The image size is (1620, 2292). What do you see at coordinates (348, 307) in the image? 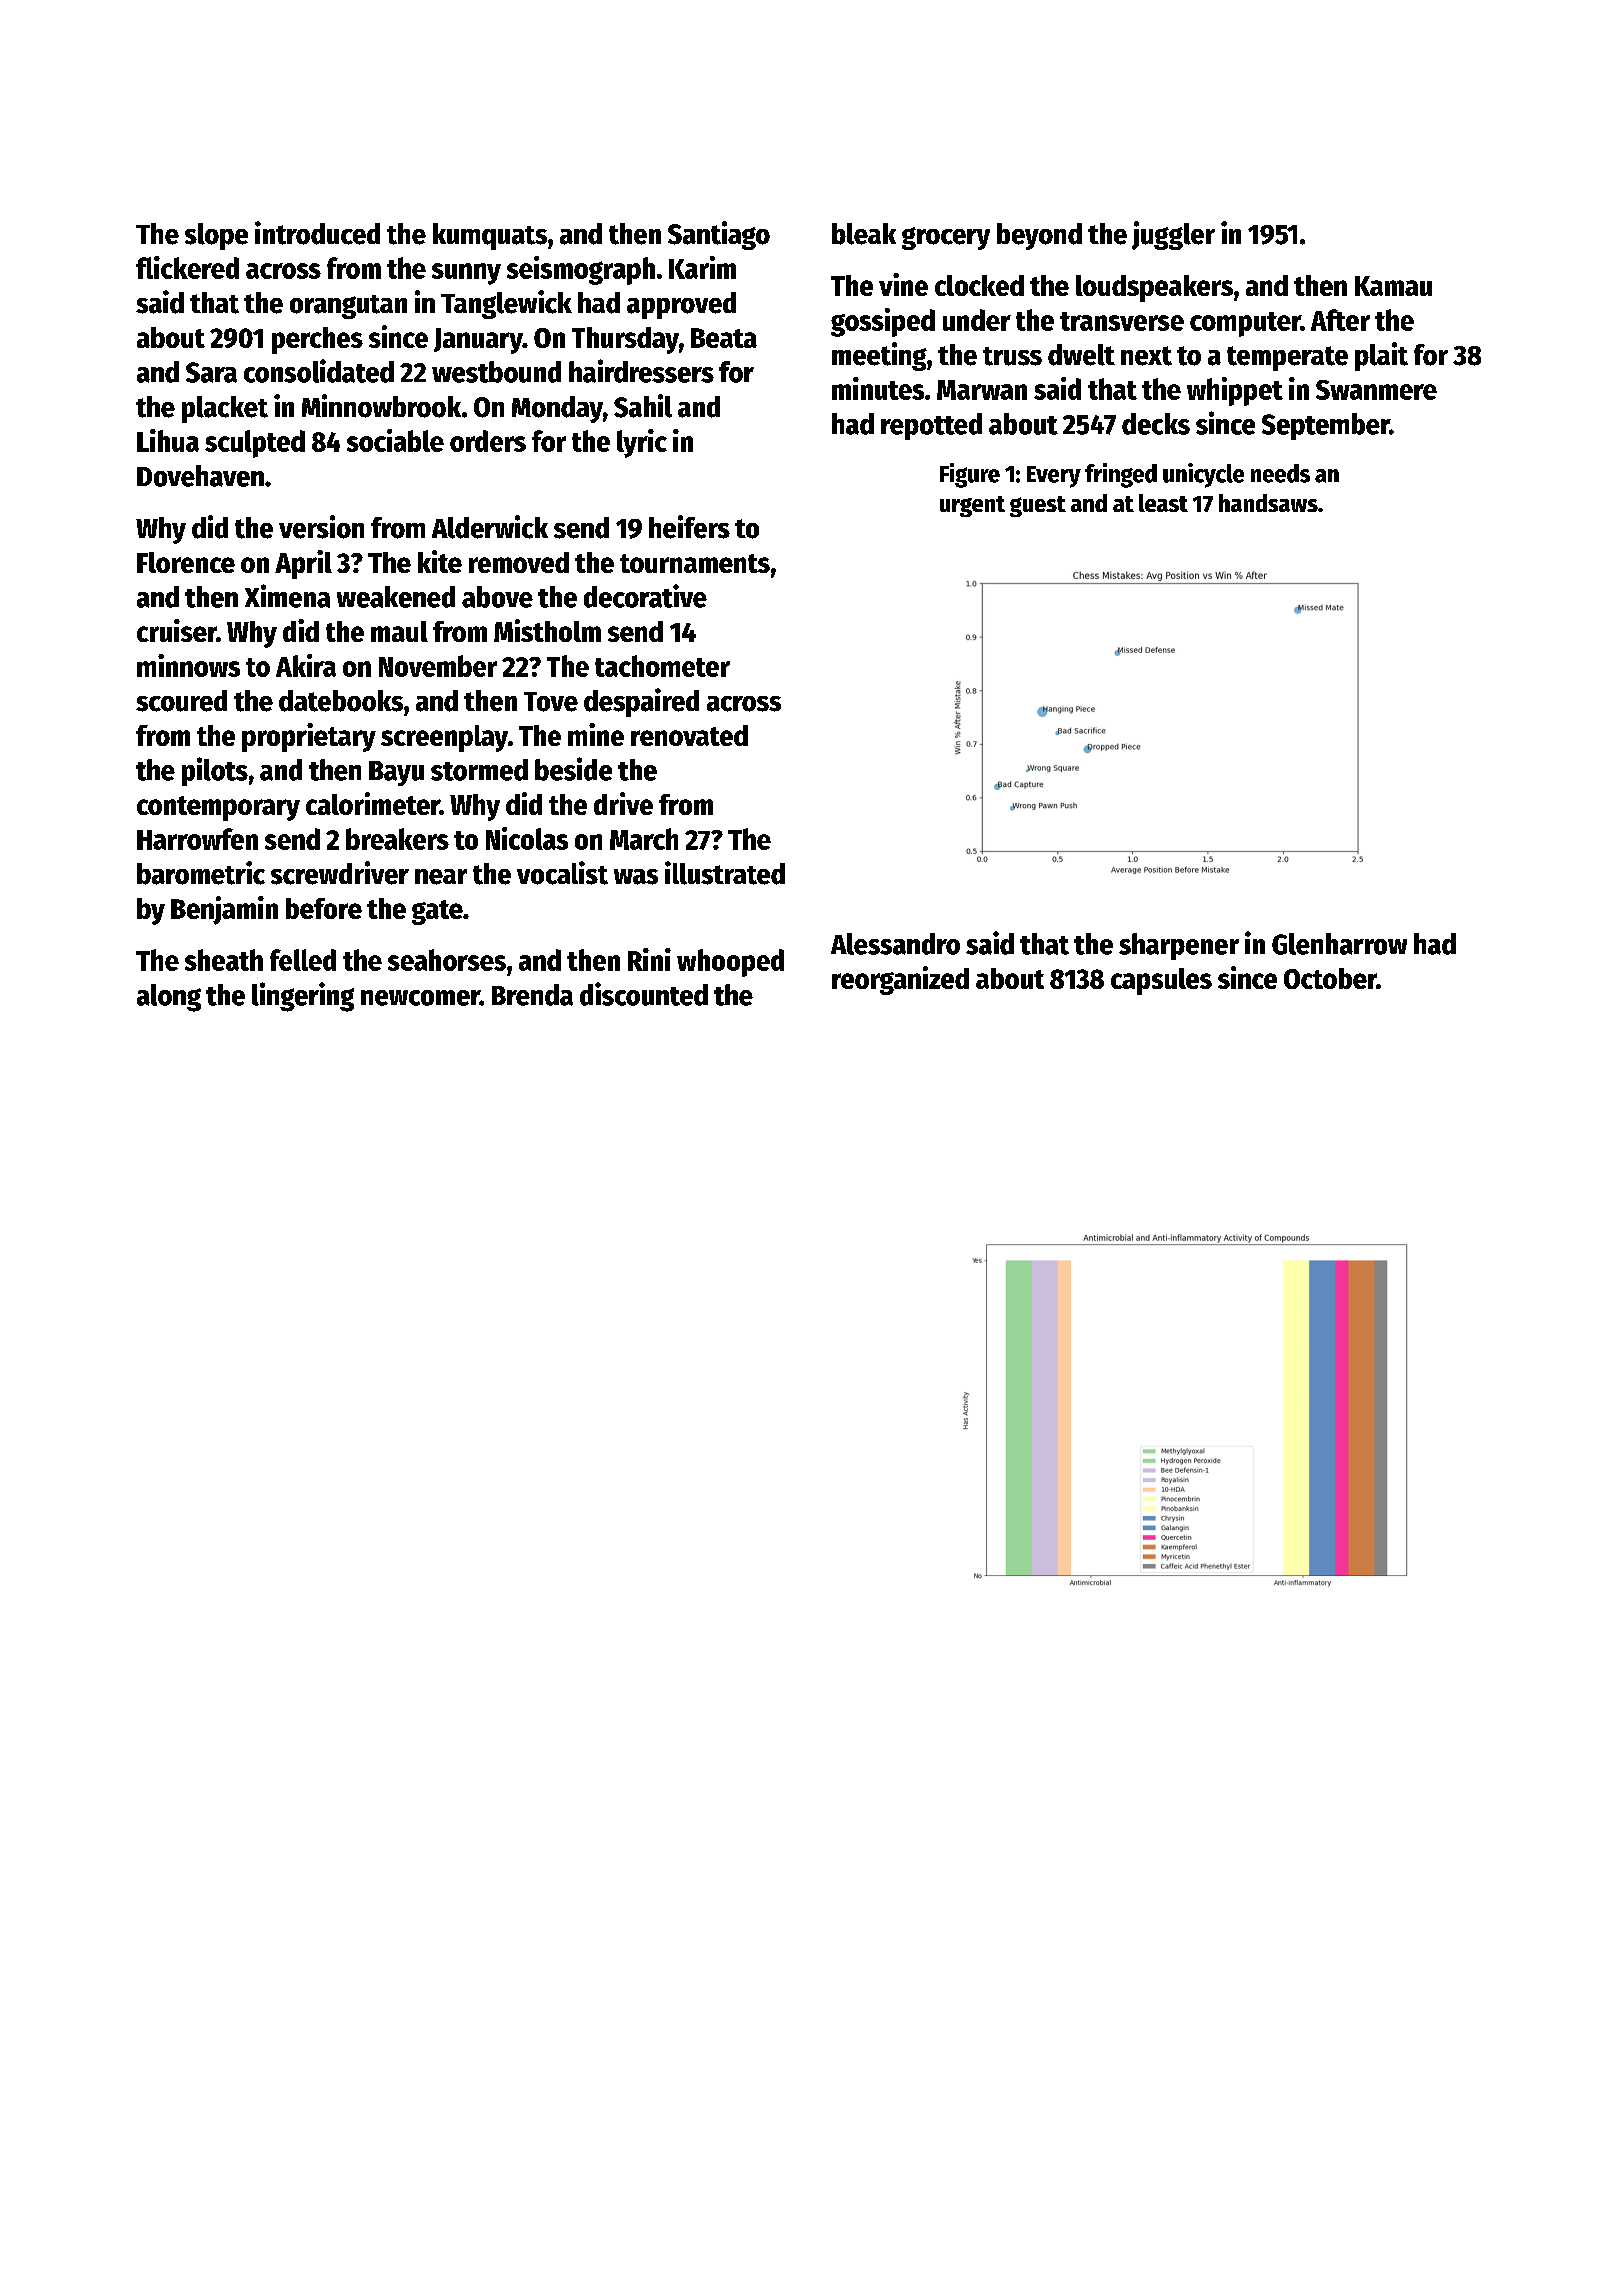
I see `orangutan` at bounding box center [348, 307].
